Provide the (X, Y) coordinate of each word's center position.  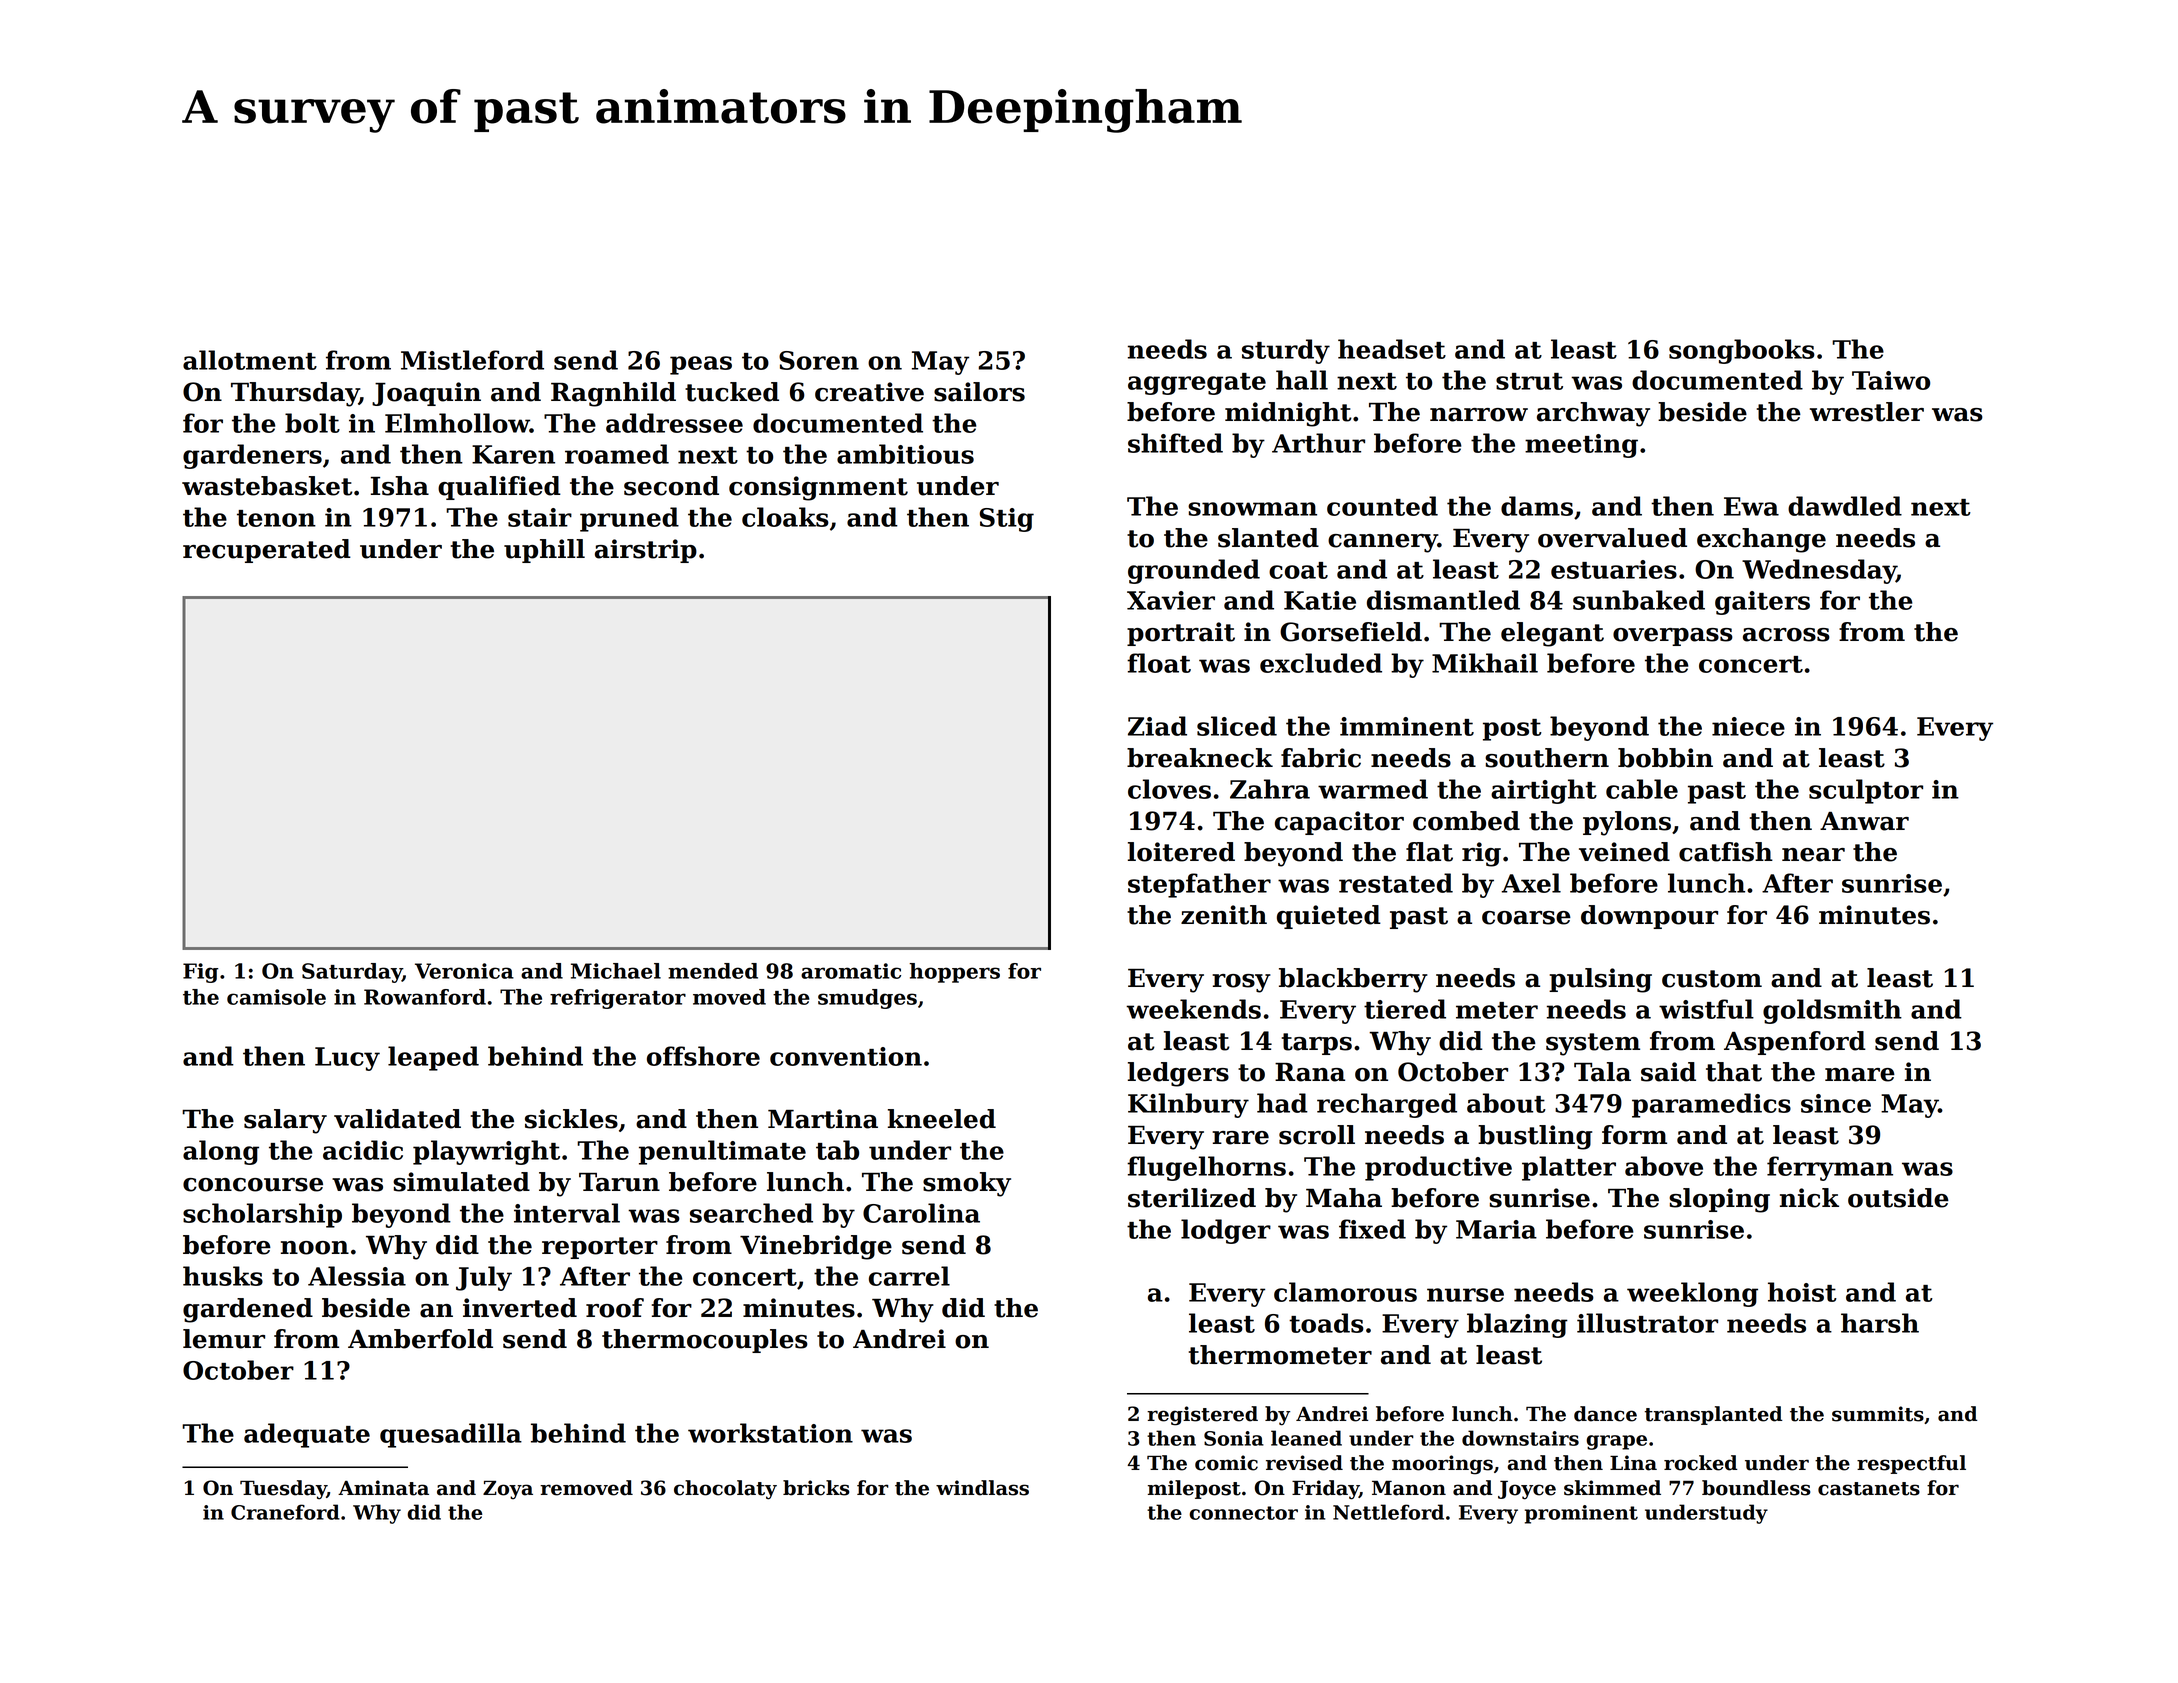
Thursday (295, 394)
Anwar (1864, 821)
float (1159, 663)
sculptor (1866, 791)
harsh (1880, 1323)
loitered (1181, 852)
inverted (520, 1308)
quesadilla (451, 1435)
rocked (1700, 1463)
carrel (909, 1276)
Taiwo (1891, 380)
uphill (544, 551)
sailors (979, 392)
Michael (616, 971)
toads (1326, 1323)
